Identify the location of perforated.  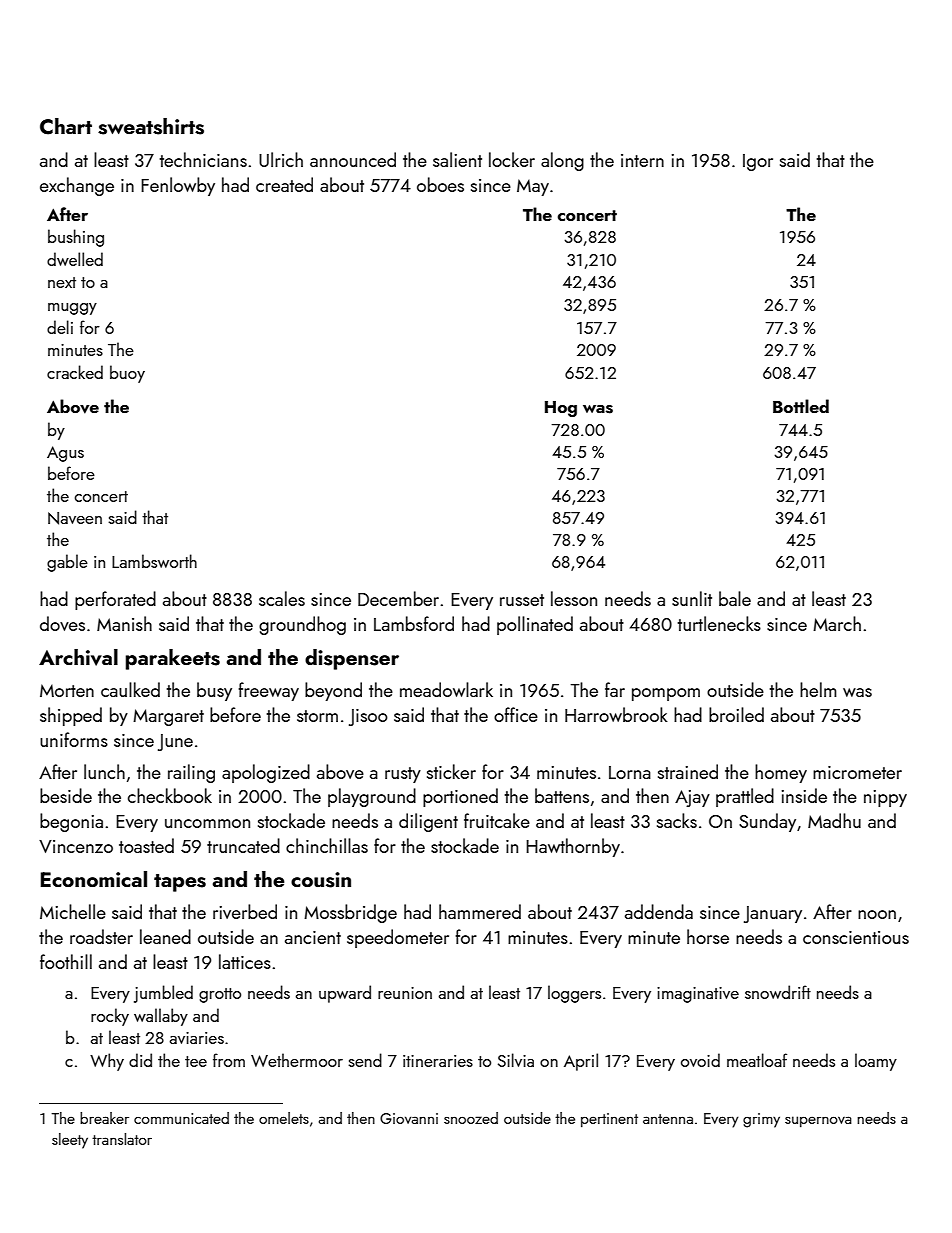
(115, 600).
